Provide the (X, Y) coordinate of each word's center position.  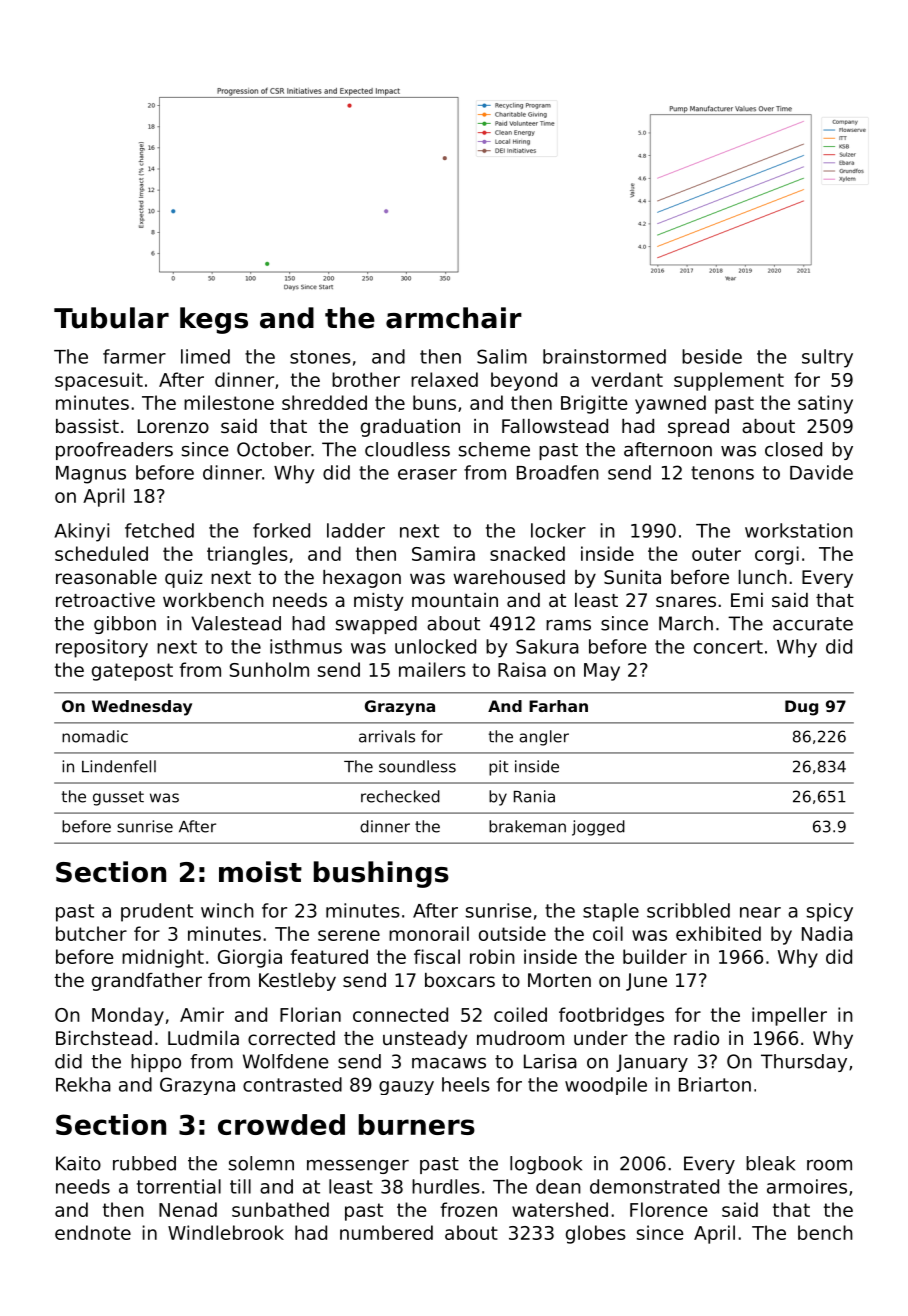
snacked (527, 553)
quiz (184, 579)
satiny (825, 404)
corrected (291, 1038)
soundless (417, 766)
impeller (789, 1016)
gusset (118, 798)
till (240, 1186)
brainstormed (604, 356)
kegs (214, 320)
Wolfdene (285, 1061)
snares (686, 601)
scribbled (688, 910)
